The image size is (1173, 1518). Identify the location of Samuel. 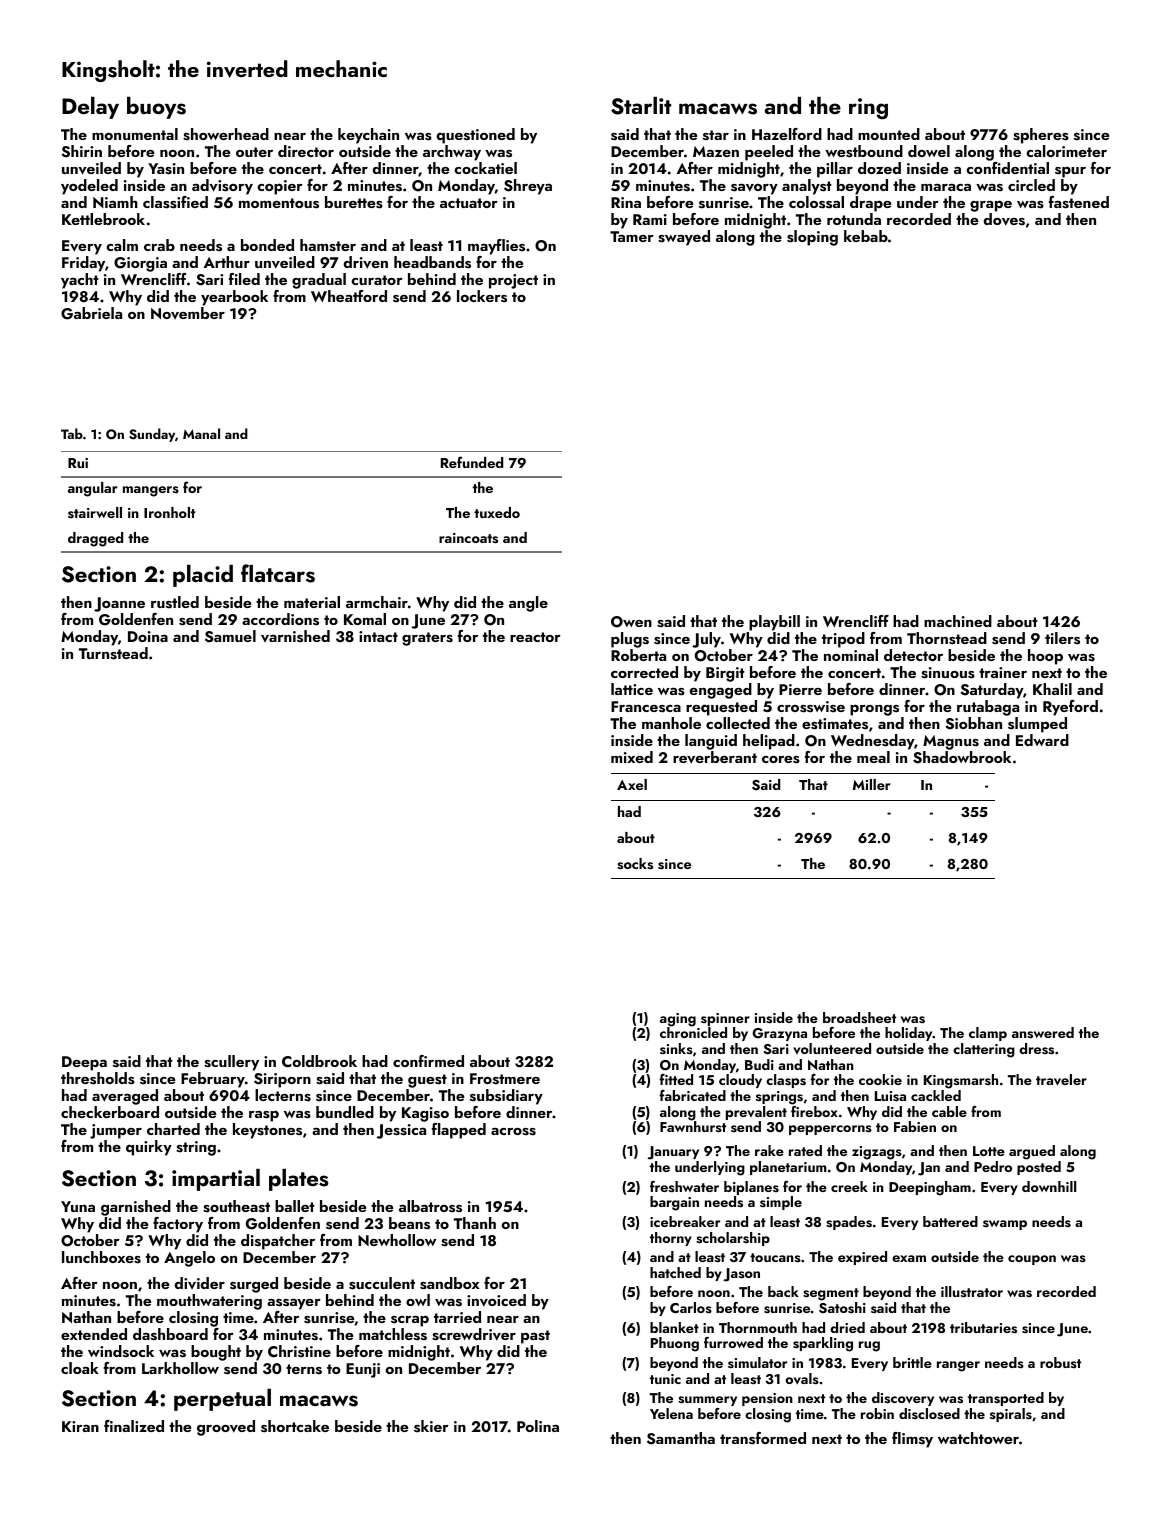
(230, 636).
